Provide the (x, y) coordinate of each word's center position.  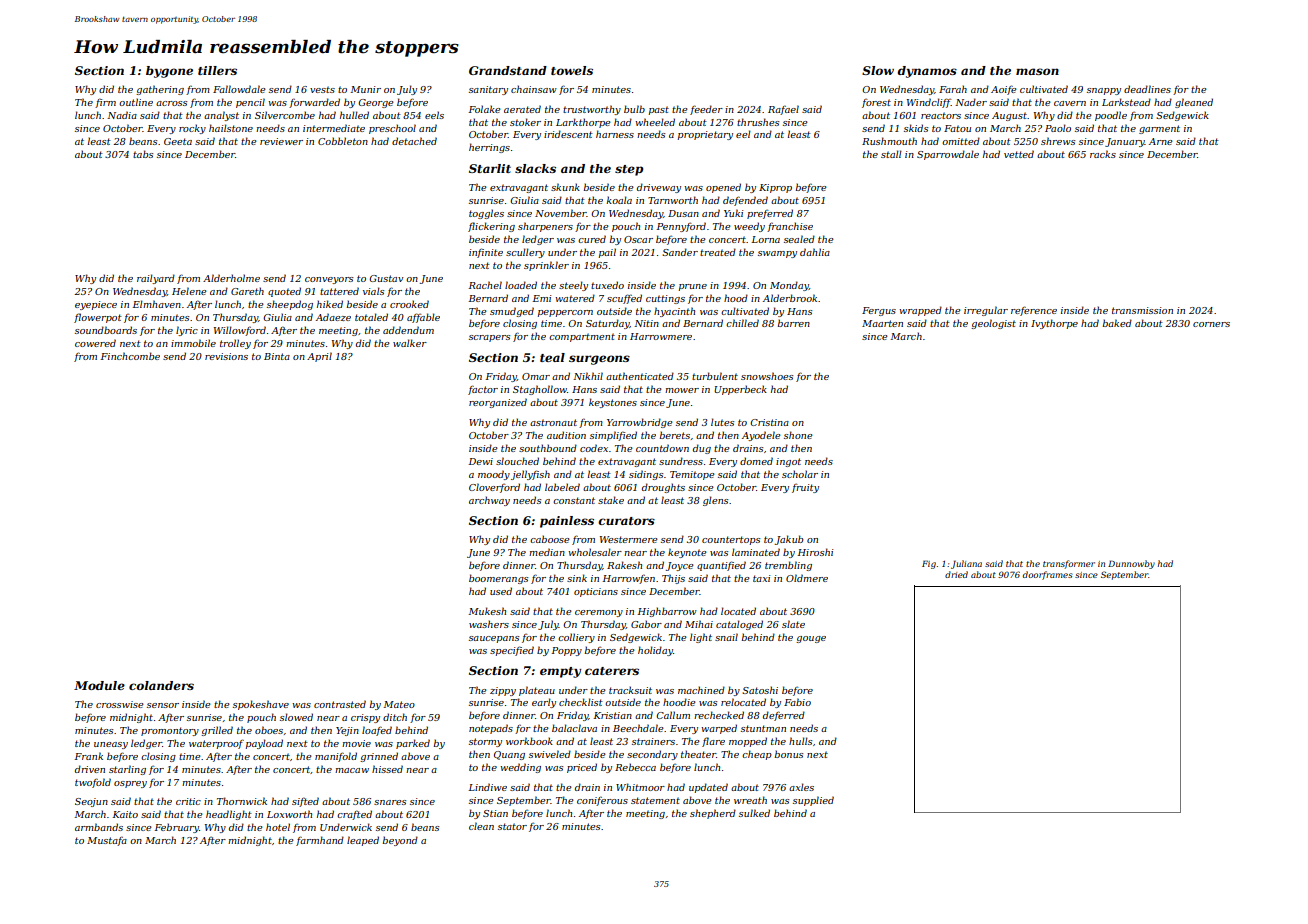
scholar (800, 474)
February (177, 828)
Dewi (481, 461)
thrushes (758, 122)
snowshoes (767, 376)
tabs (143, 154)
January (1125, 142)
